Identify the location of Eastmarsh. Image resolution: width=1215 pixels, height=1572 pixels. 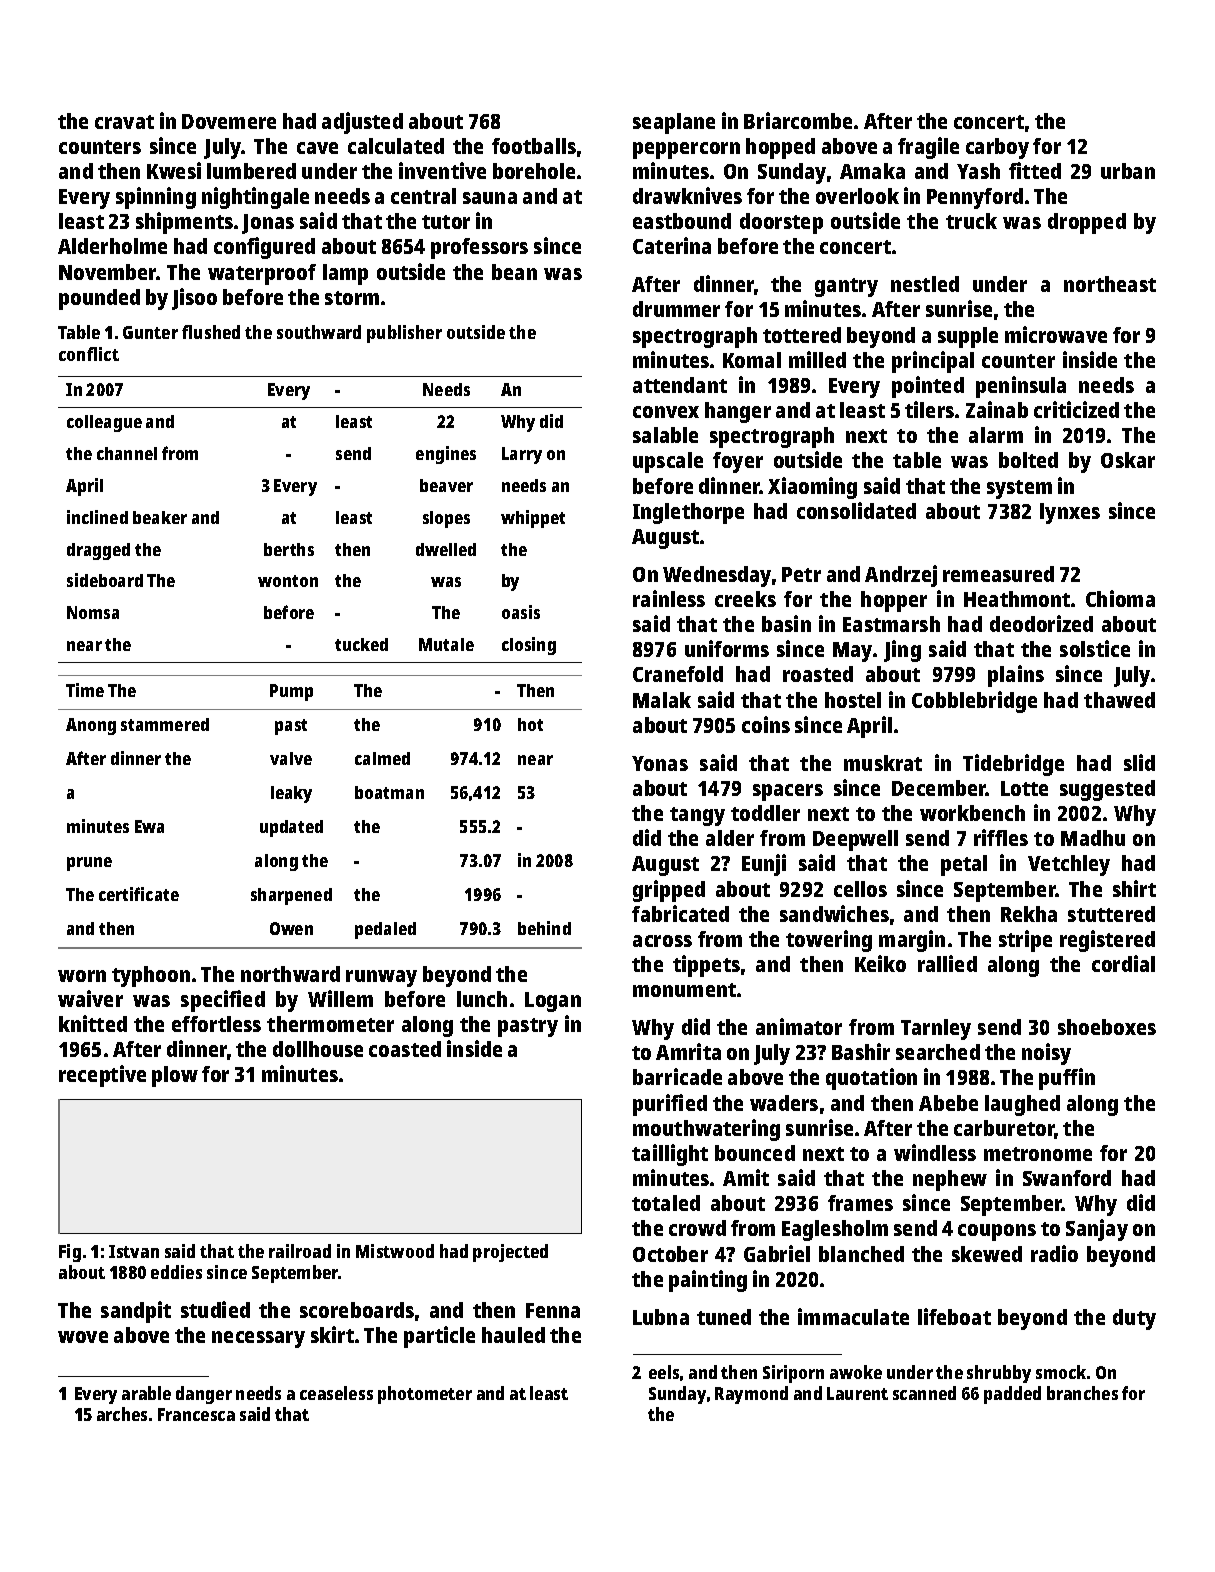
(891, 624).
